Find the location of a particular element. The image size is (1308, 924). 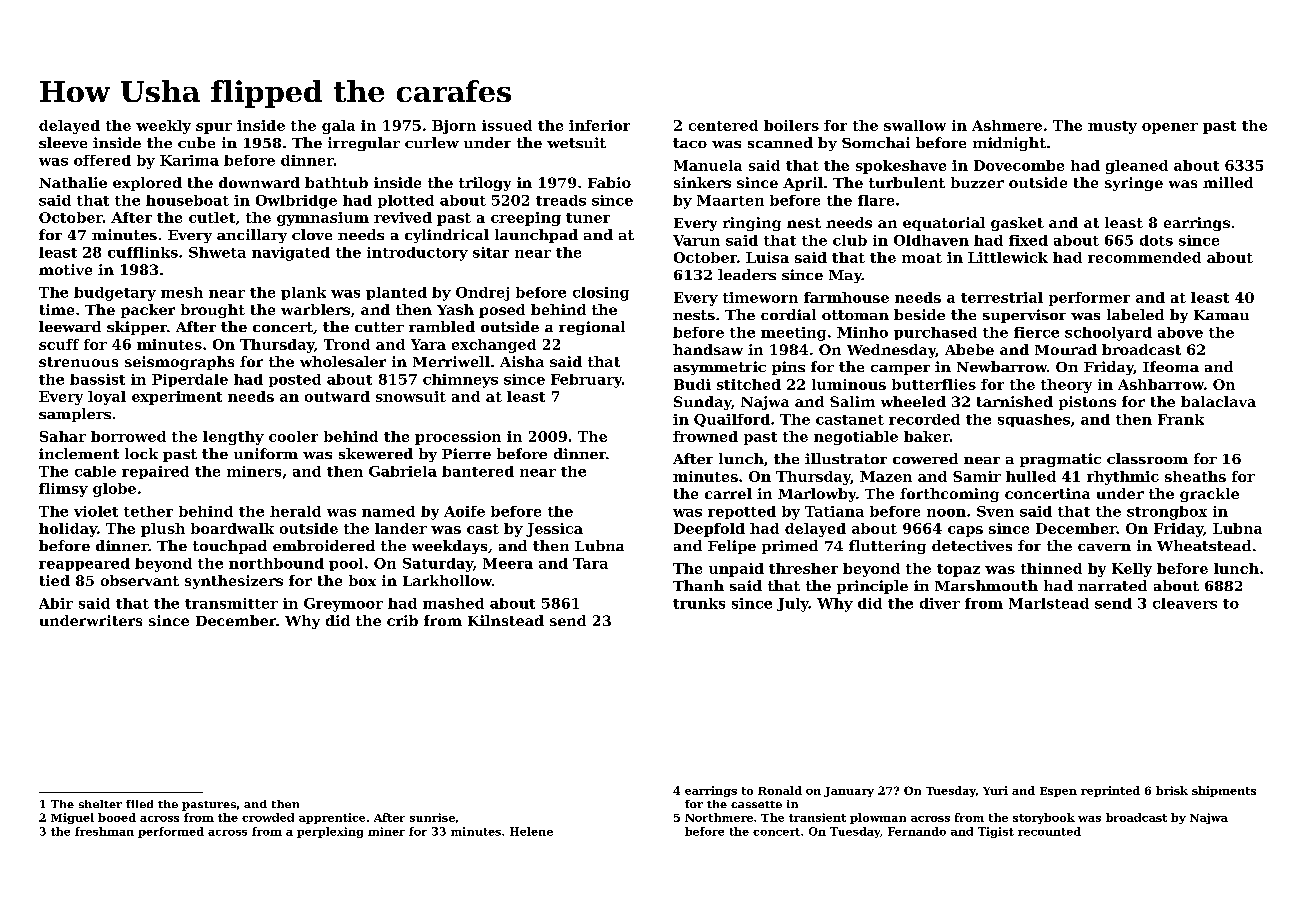

tether is located at coordinates (148, 511).
